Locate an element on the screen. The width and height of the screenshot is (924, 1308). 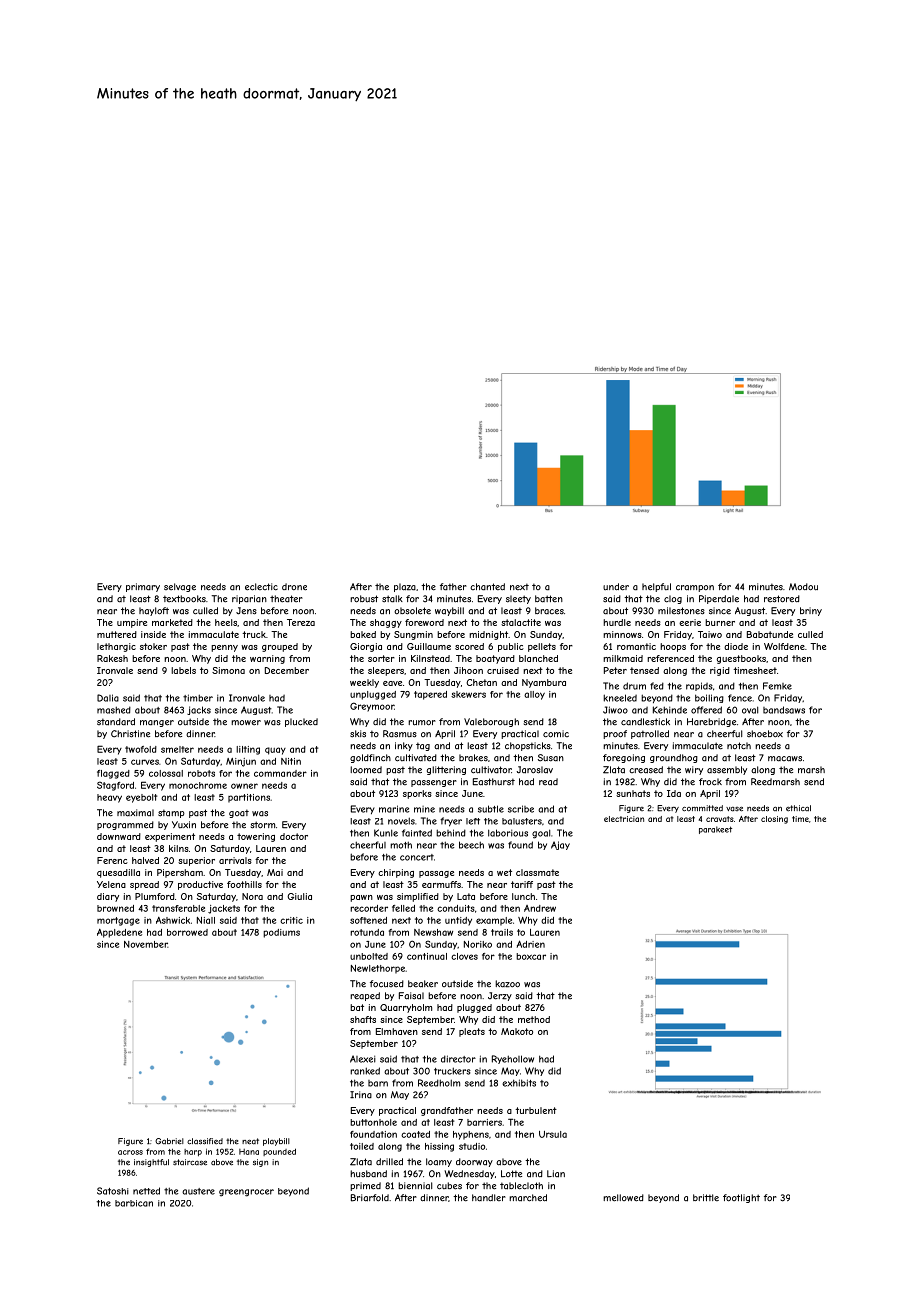
helpful is located at coordinates (656, 587).
